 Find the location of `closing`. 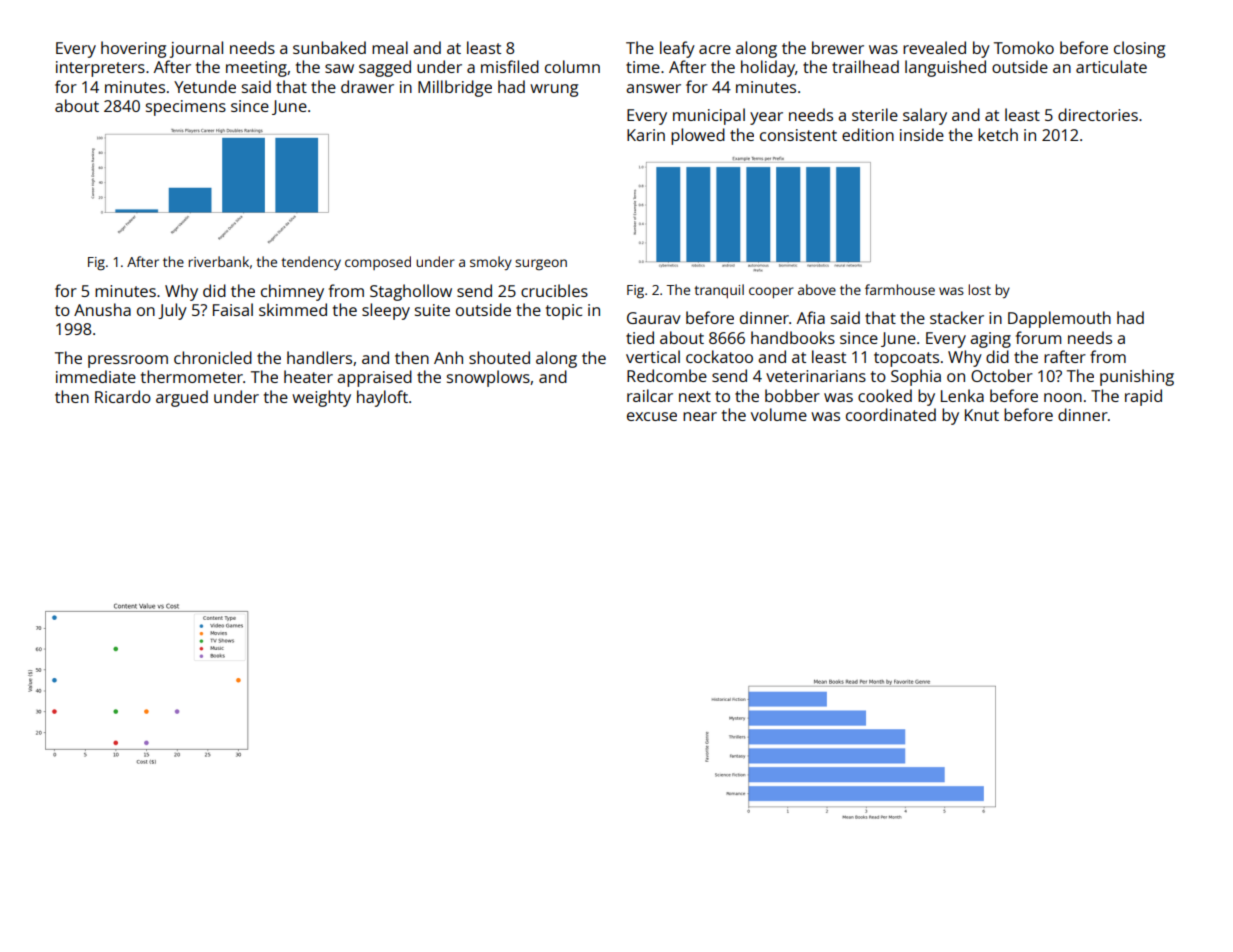

closing is located at coordinates (1139, 49).
